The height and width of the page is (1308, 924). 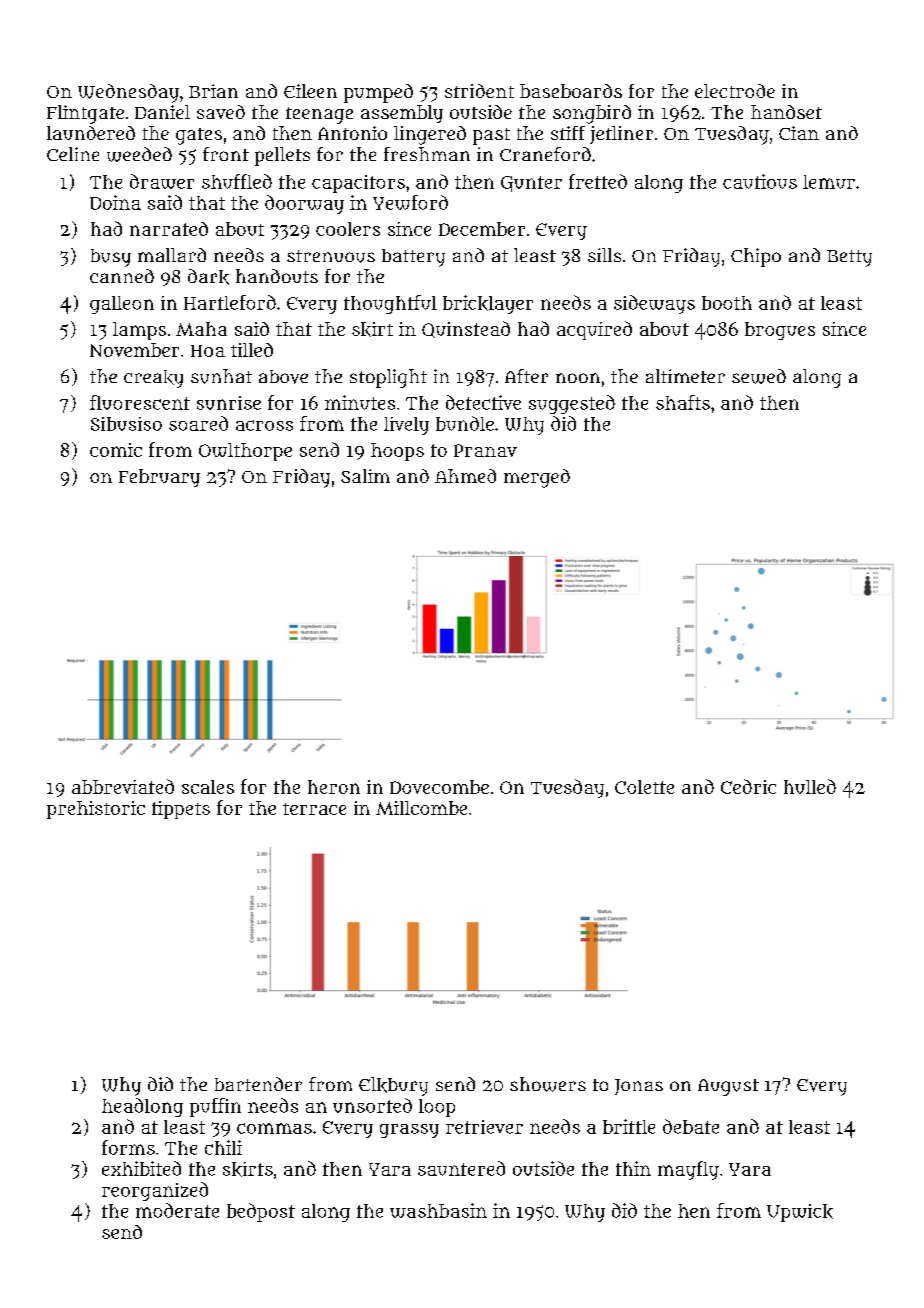 What do you see at coordinates (531, 184) in the page?
I see `Gunter` at bounding box center [531, 184].
